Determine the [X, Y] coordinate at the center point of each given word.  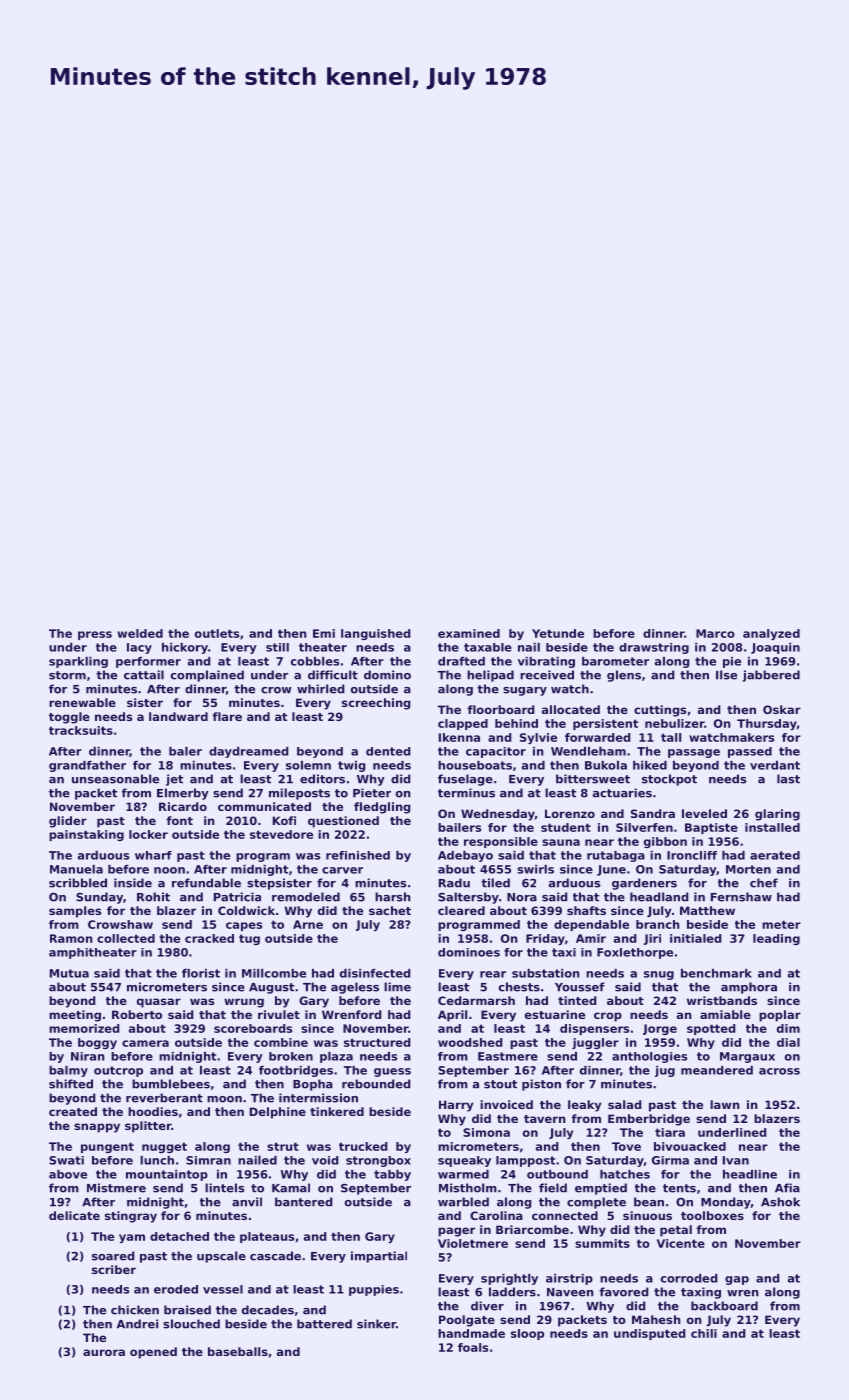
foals [473, 1347]
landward [178, 716]
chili [704, 1333]
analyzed [771, 634]
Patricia [237, 897]
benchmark [716, 973]
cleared [461, 910]
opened [153, 1353]
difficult [333, 675]
